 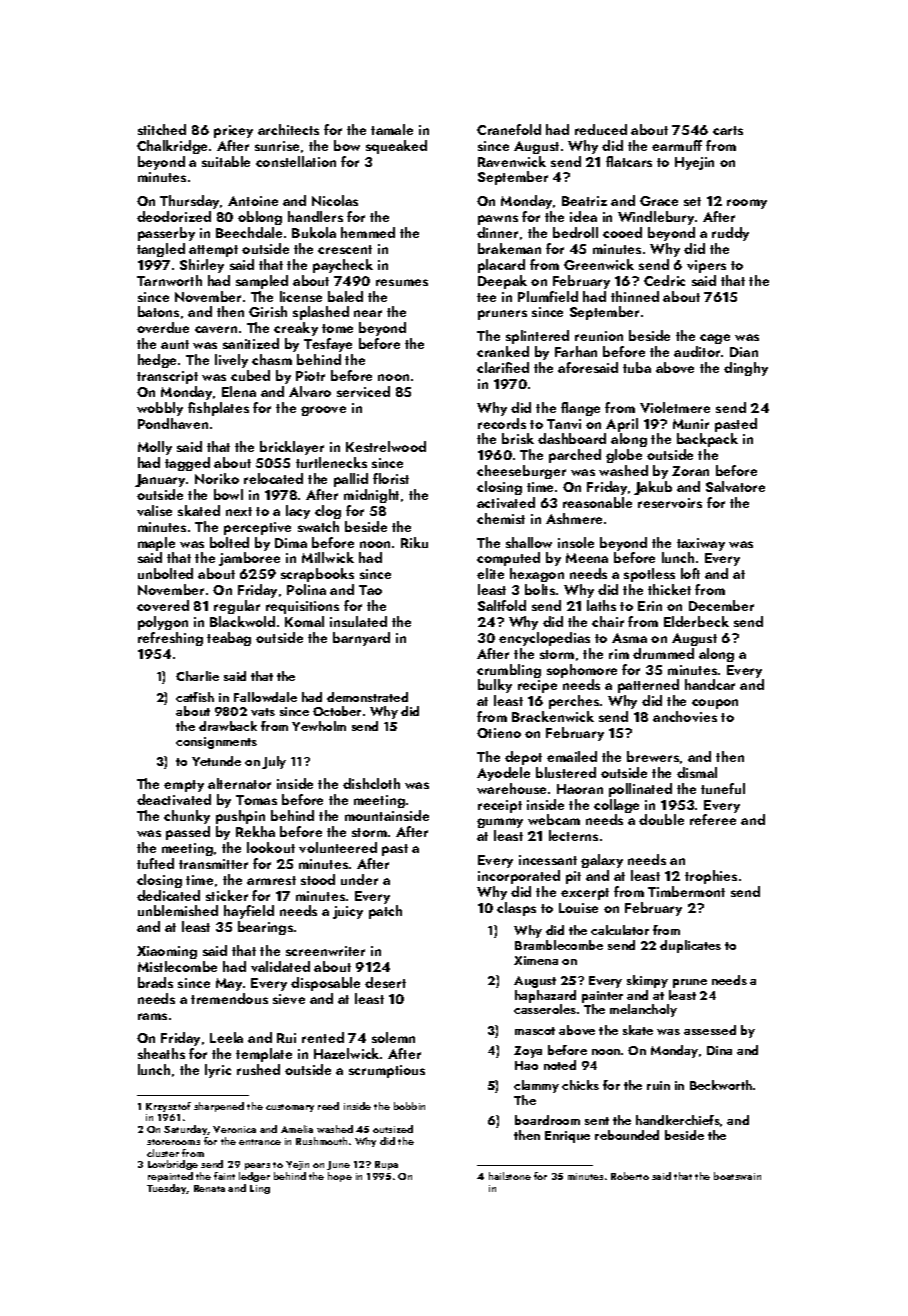 What do you see at coordinates (735, 486) in the screenshot?
I see `Salvatore` at bounding box center [735, 486].
